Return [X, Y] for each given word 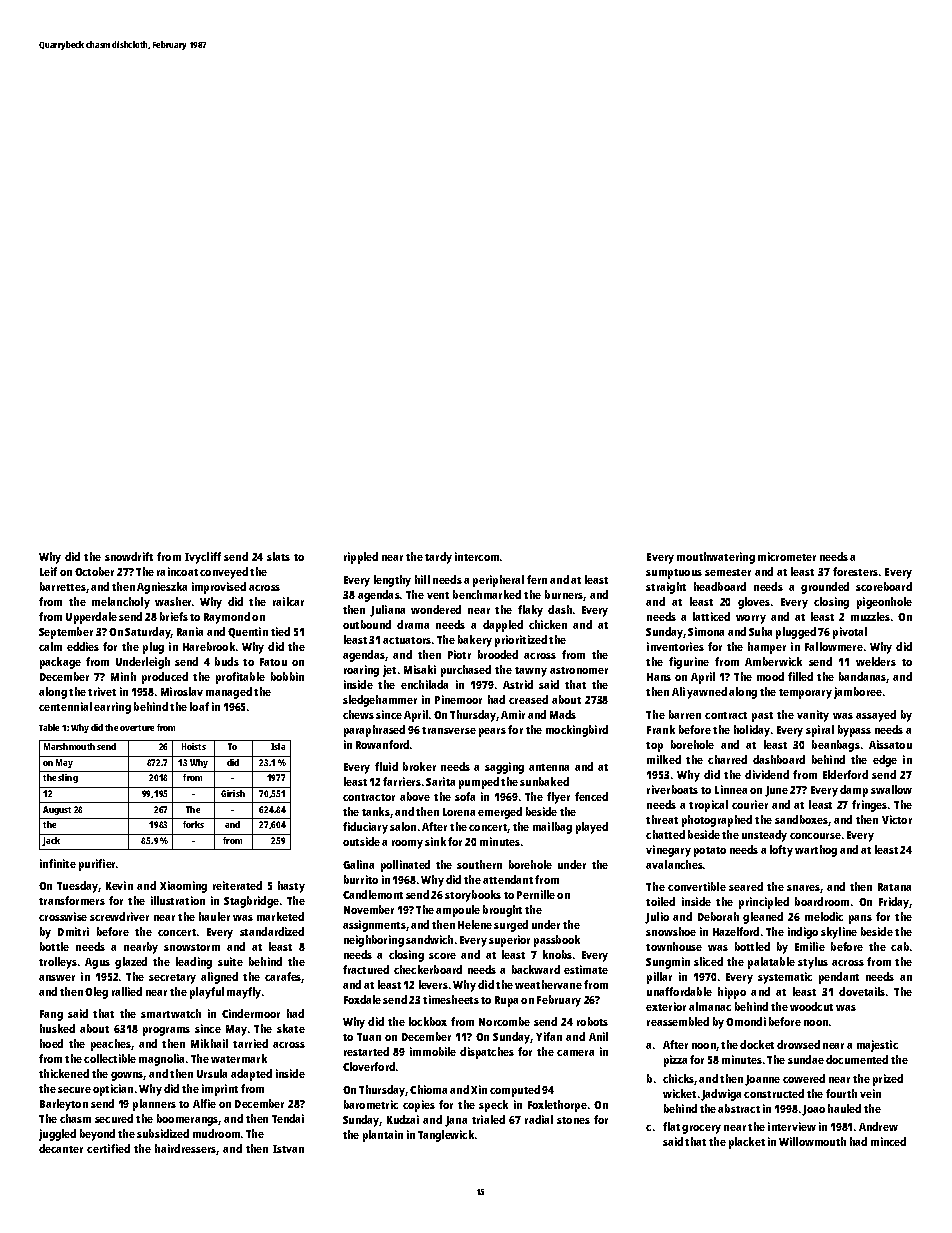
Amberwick [773, 661]
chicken [548, 624]
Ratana [894, 887]
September [66, 633]
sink [435, 841]
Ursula [212, 1073]
